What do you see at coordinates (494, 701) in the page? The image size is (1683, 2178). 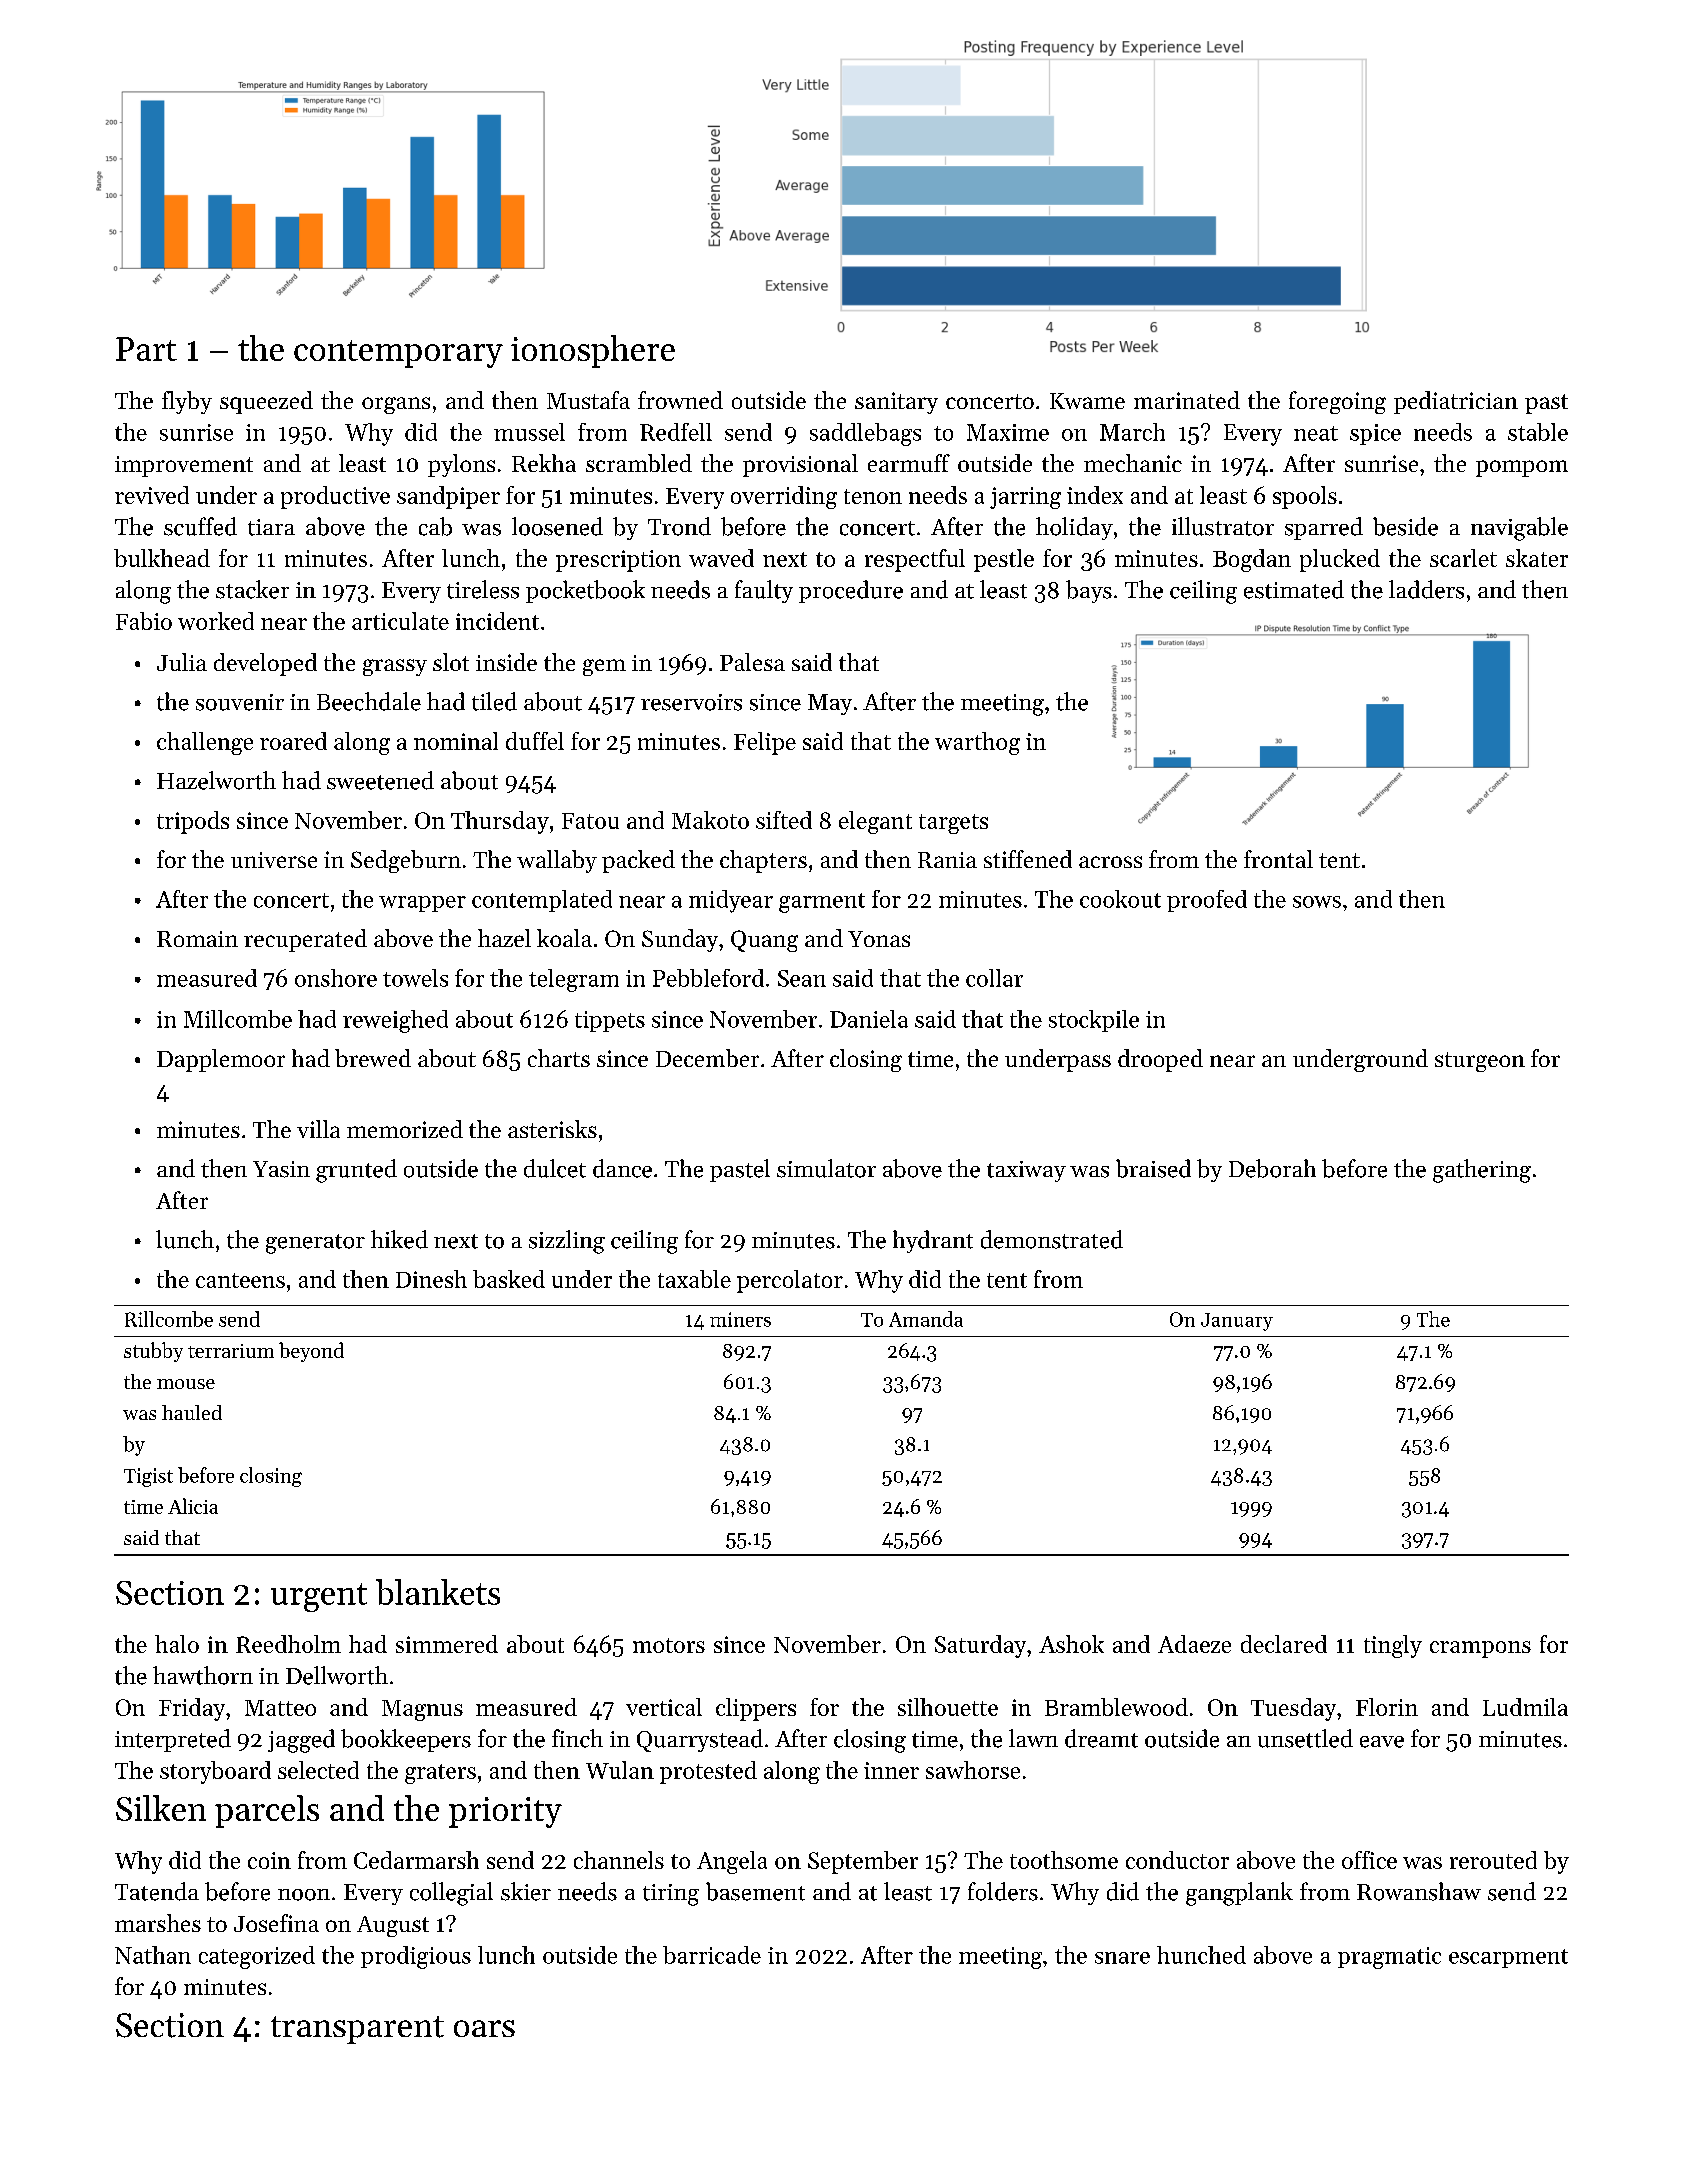 I see `tiled` at bounding box center [494, 701].
